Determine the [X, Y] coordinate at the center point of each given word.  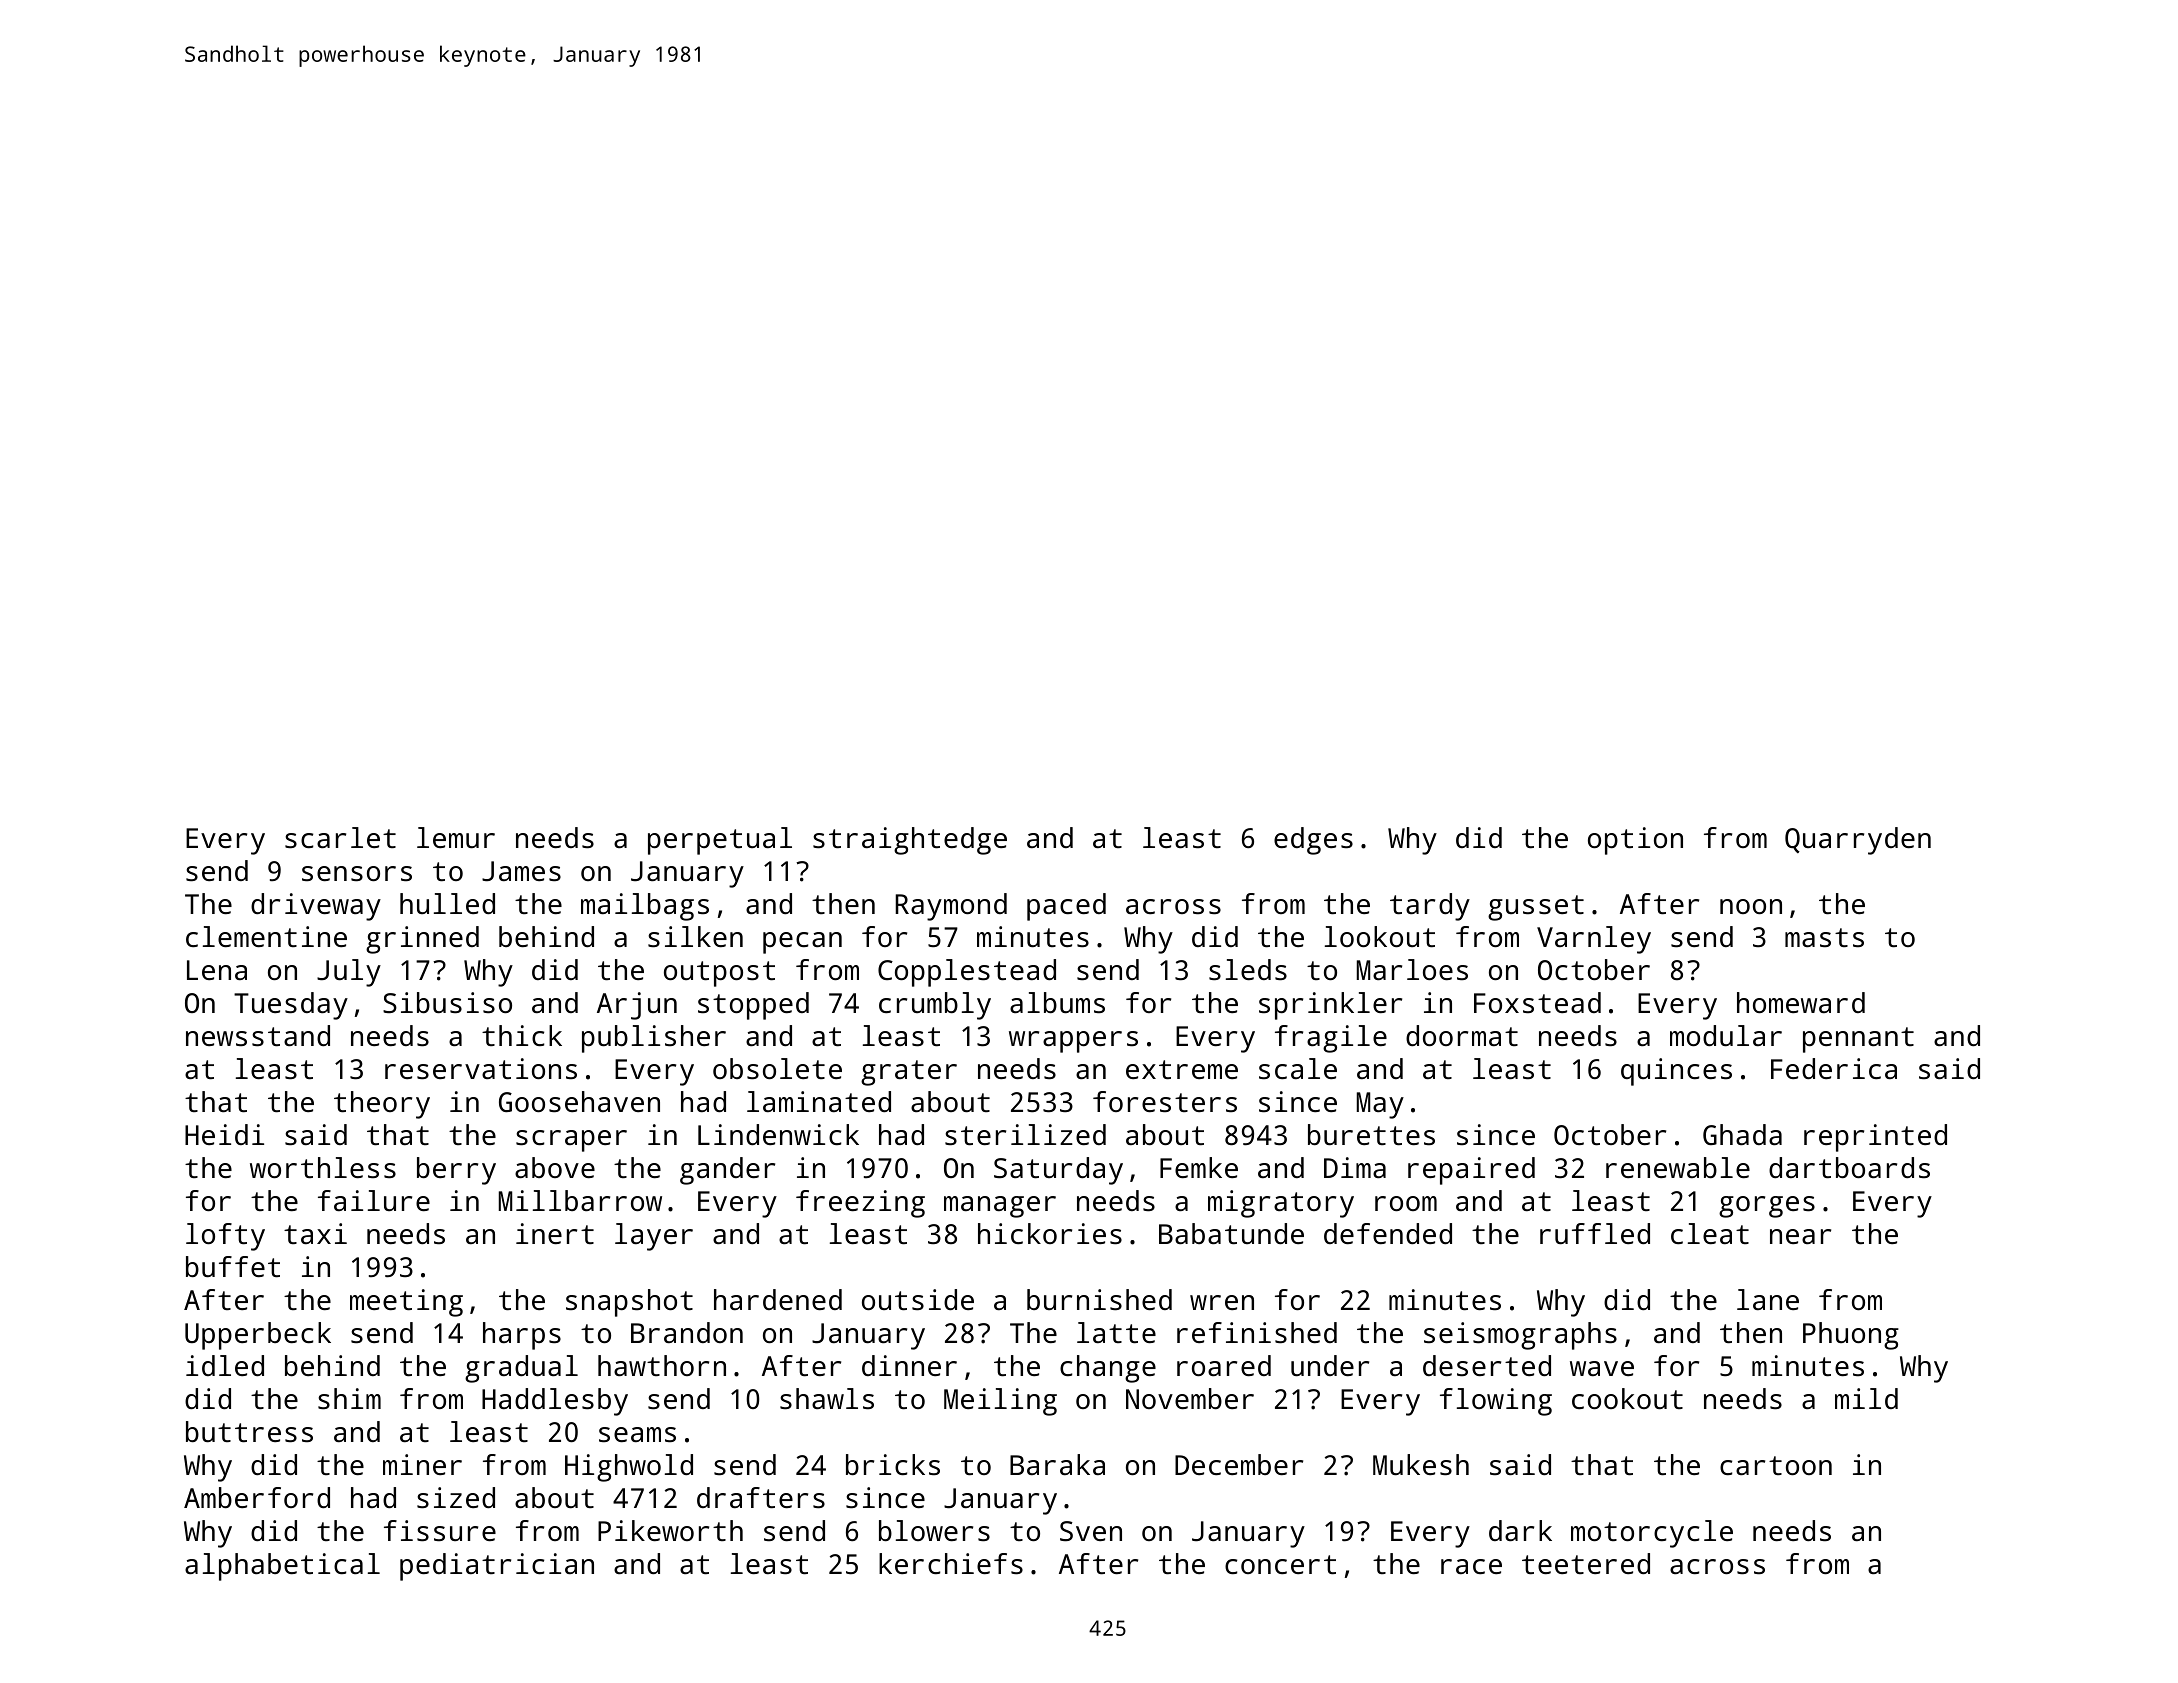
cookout [1627, 1398]
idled [225, 1365]
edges [1313, 841]
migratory [1281, 1204]
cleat [1710, 1233]
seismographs [1520, 1336]
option [1635, 841]
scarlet [340, 838]
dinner [909, 1365]
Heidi [224, 1134]
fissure [440, 1531]
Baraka [1057, 1464]
